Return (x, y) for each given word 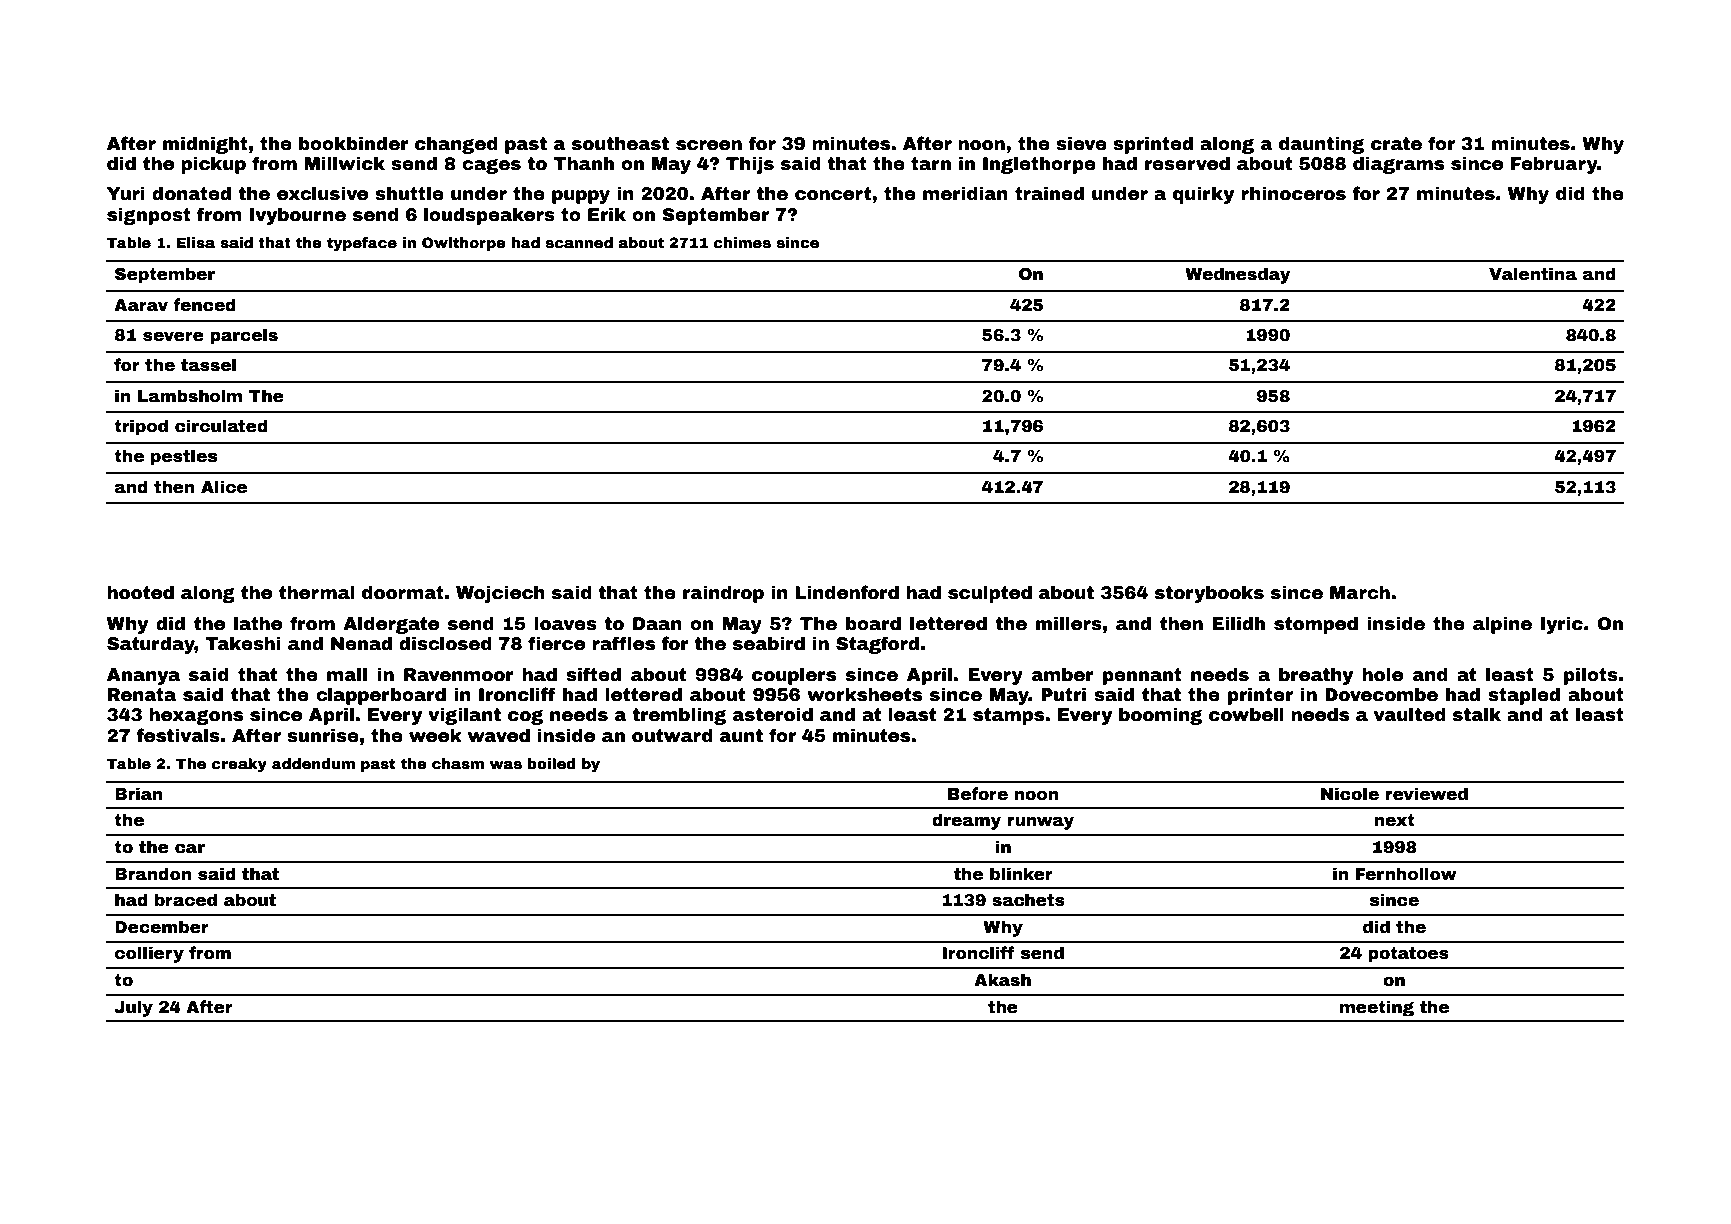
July (133, 1008)
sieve (1081, 143)
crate (1396, 144)
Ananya (143, 676)
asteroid (773, 714)
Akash (1002, 980)
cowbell (1246, 714)
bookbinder (354, 143)
